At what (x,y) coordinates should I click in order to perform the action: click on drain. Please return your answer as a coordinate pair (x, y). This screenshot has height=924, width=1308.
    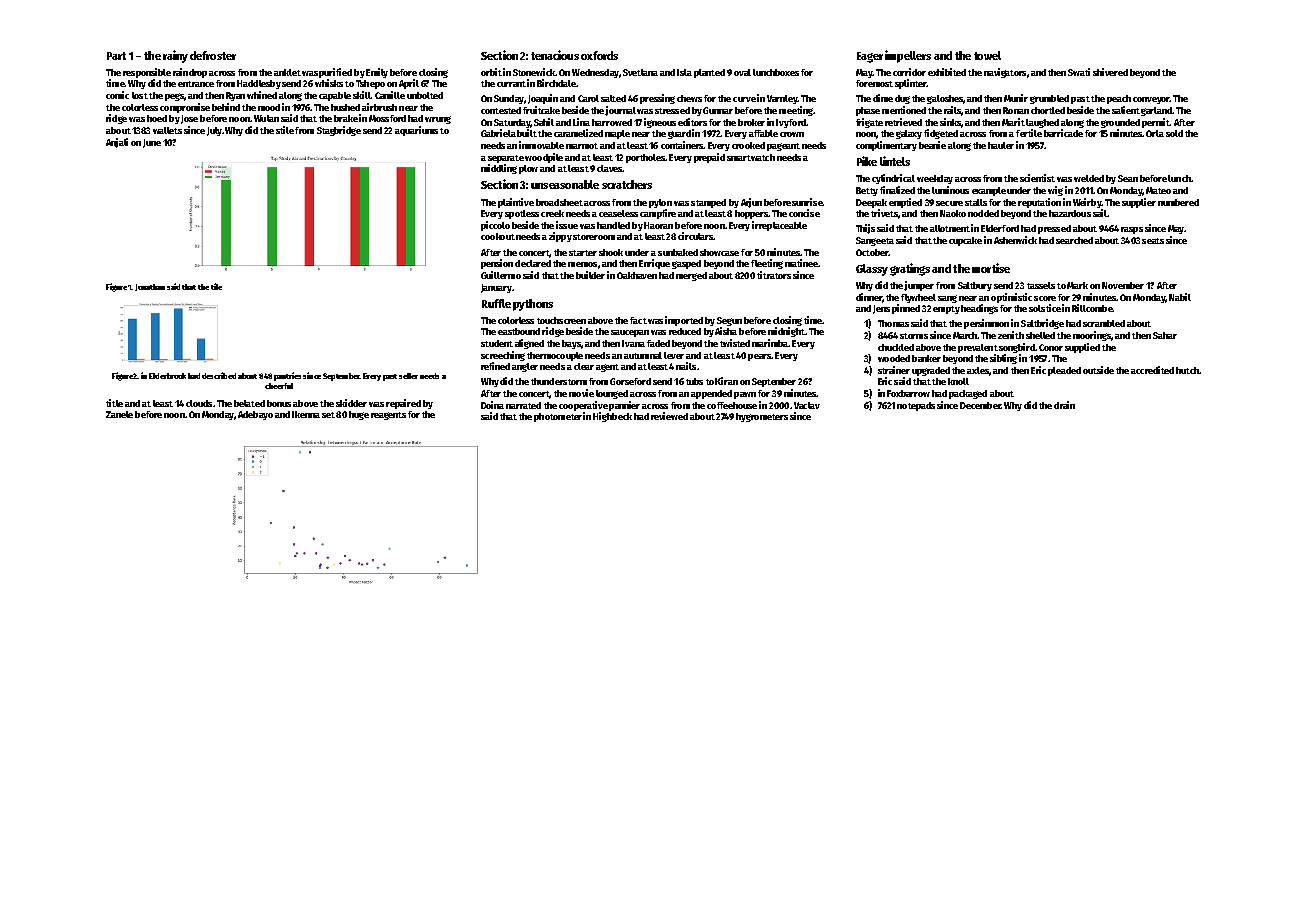
    Looking at the image, I should click on (1064, 405).
